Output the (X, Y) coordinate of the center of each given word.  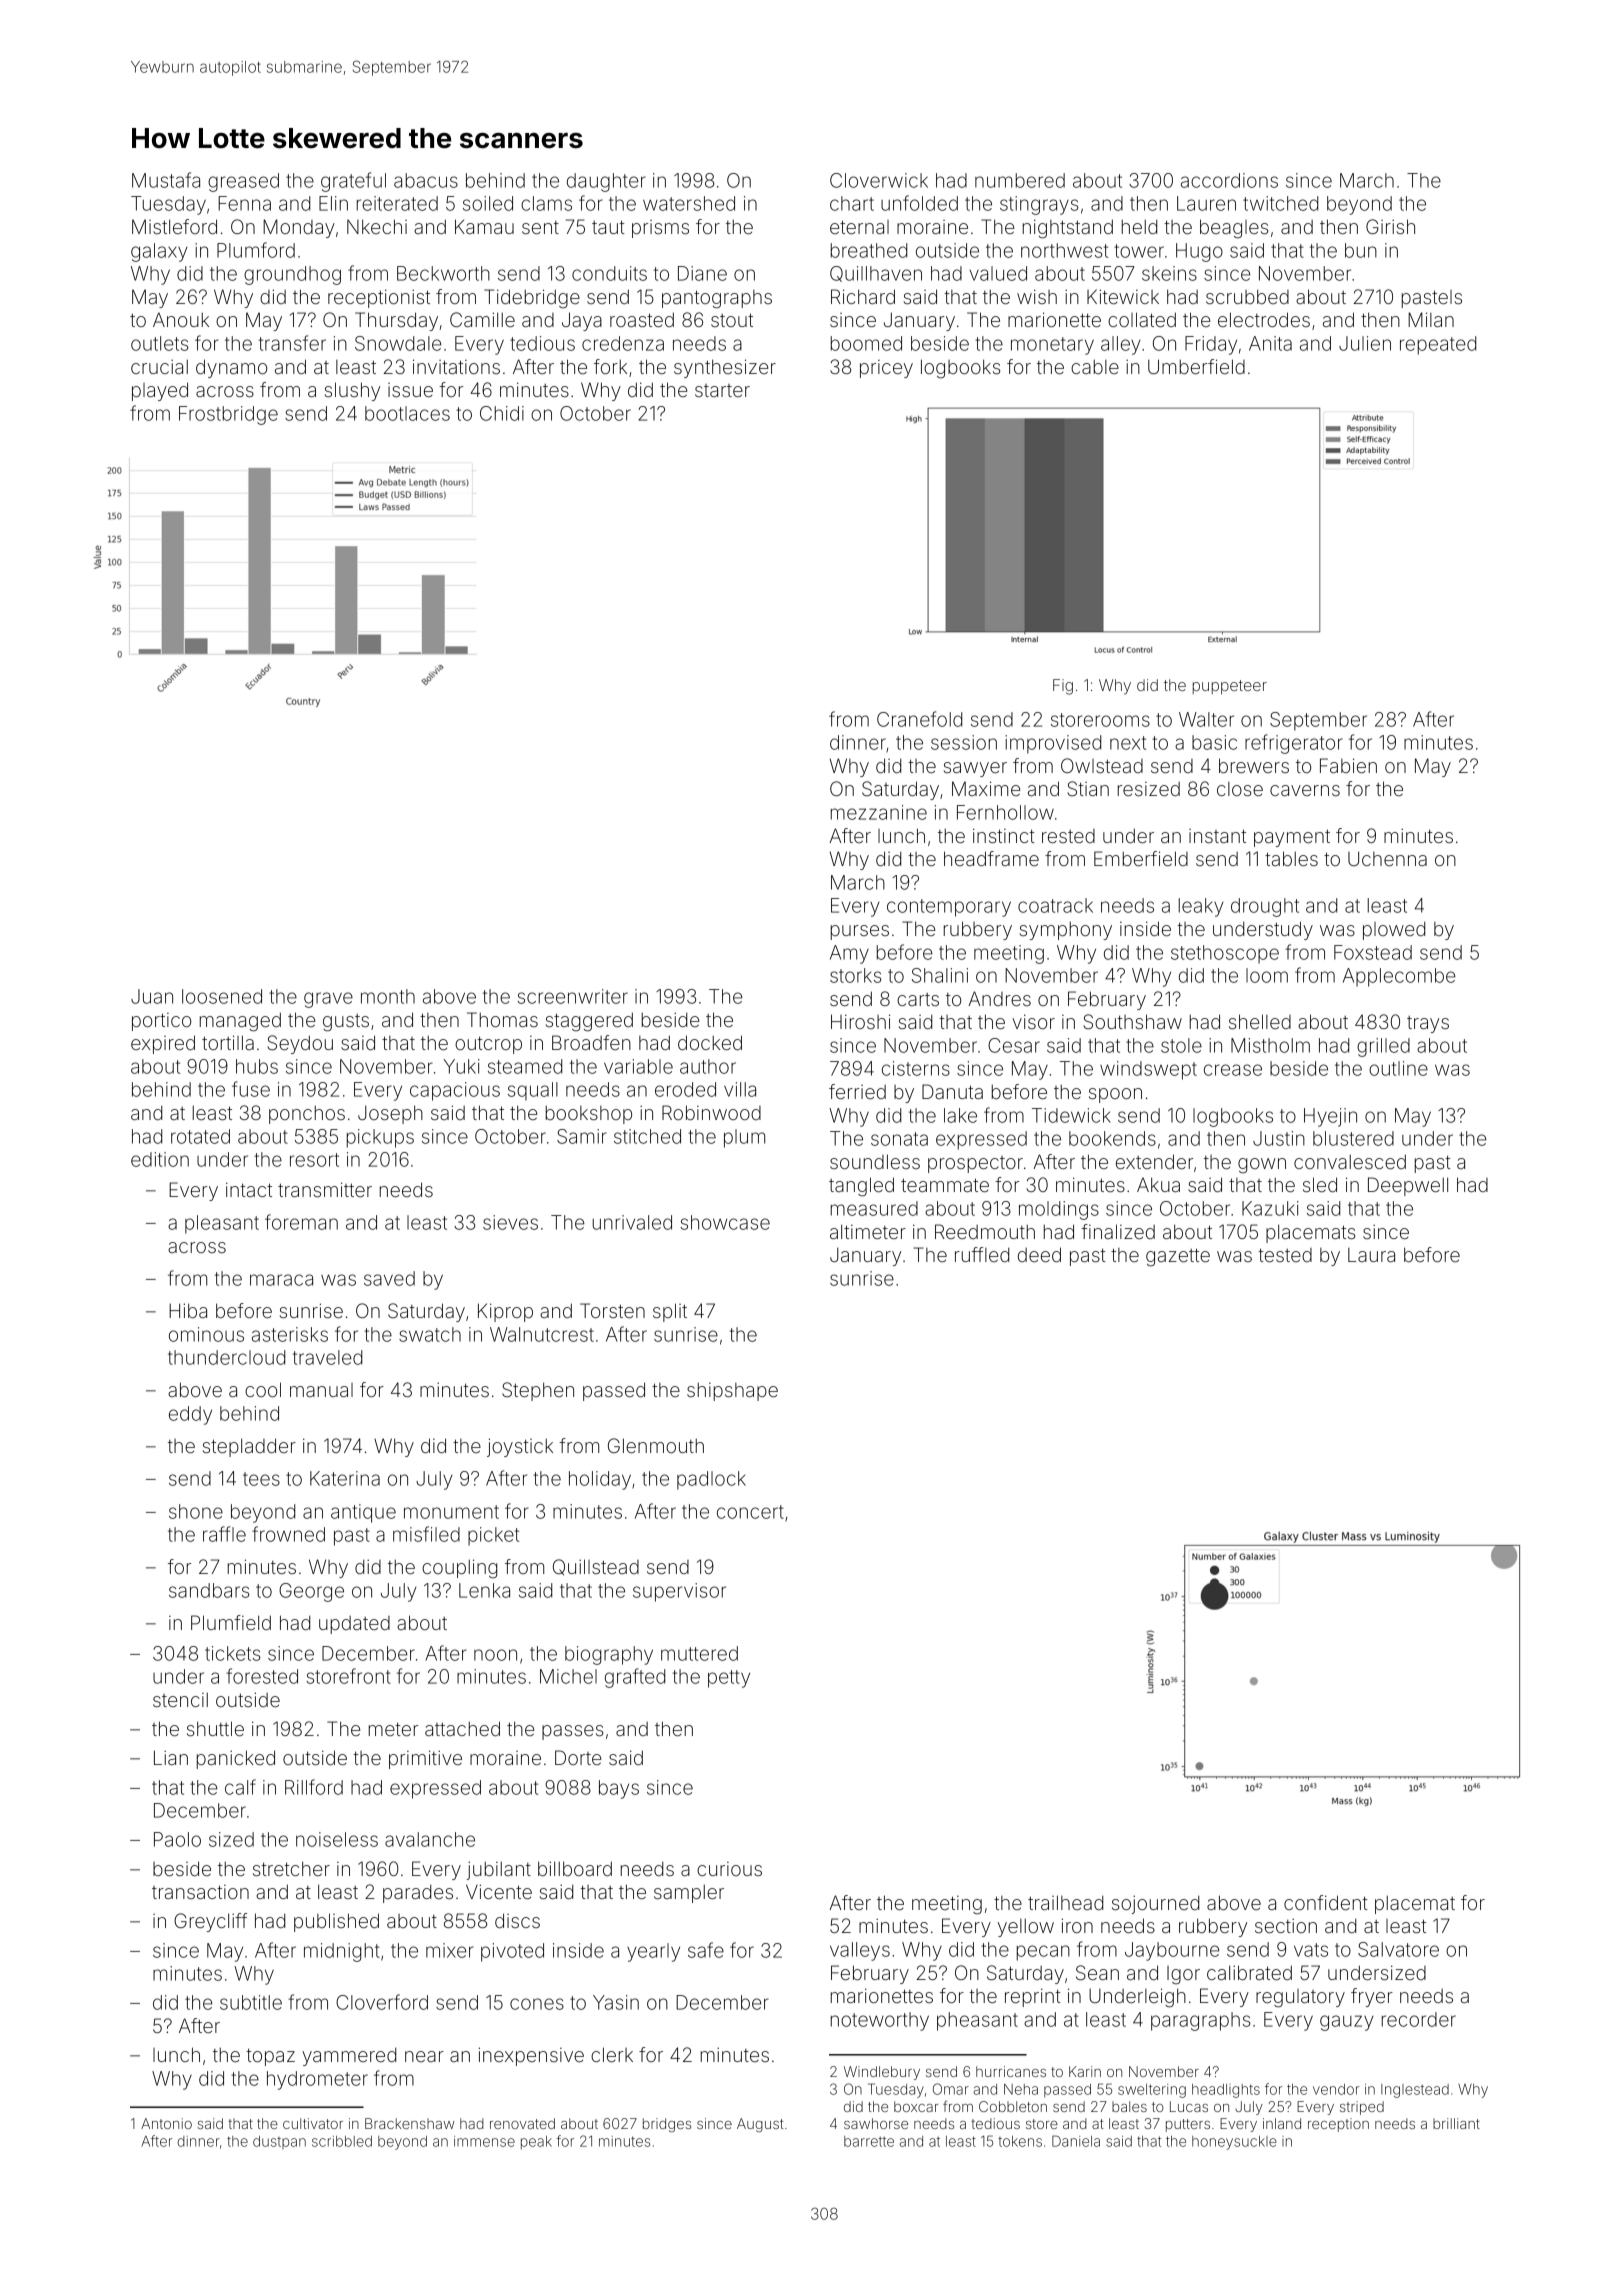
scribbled (342, 2141)
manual (321, 1390)
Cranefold (919, 719)
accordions (1229, 180)
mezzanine (879, 812)
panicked (236, 1759)
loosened (222, 996)
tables (1291, 858)
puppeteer (1230, 687)
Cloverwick (879, 180)
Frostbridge (228, 415)
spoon (1115, 1095)
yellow (1026, 1928)
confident (1326, 1902)
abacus (426, 180)
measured (874, 1208)
